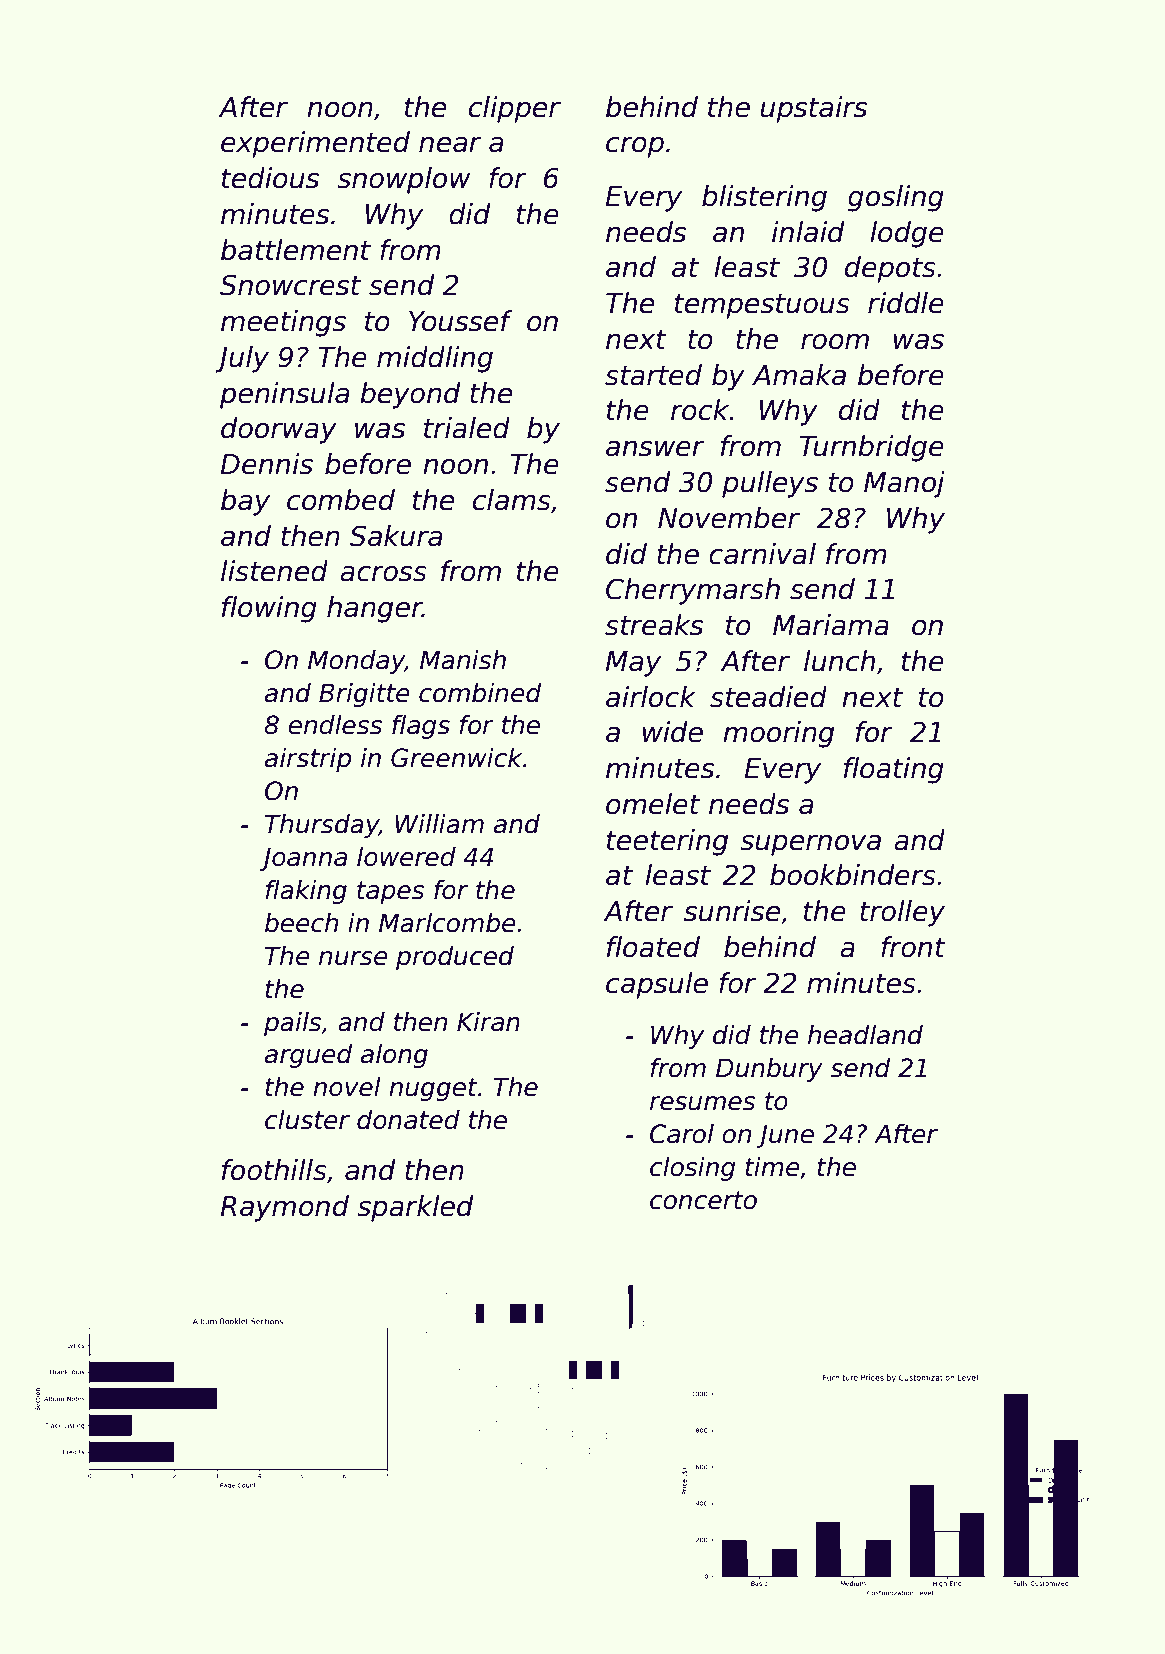 The width and height of the document is (1165, 1654). I want to click on cluster, so click(307, 1120).
